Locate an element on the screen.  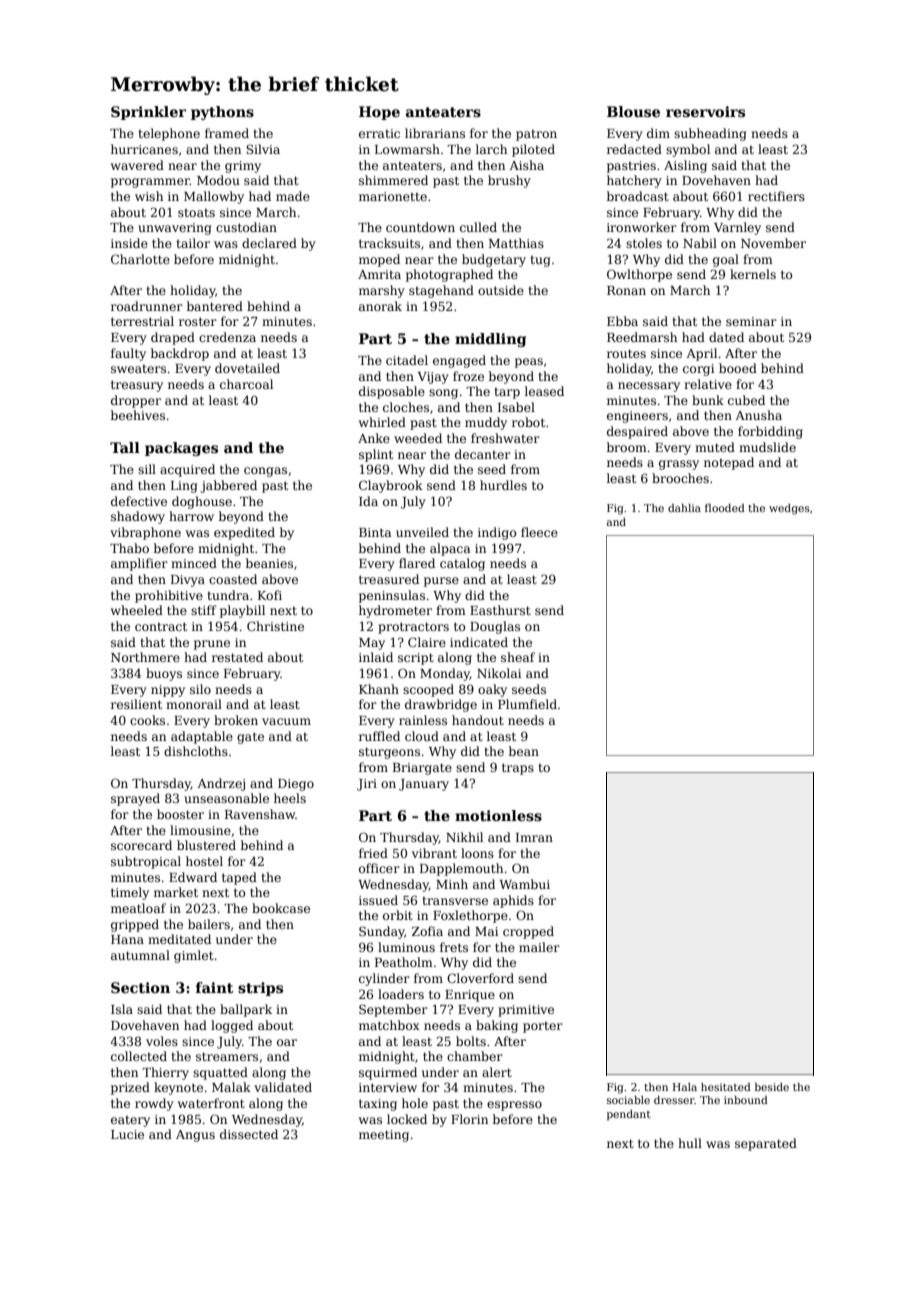
taxing is located at coordinates (378, 1105).
